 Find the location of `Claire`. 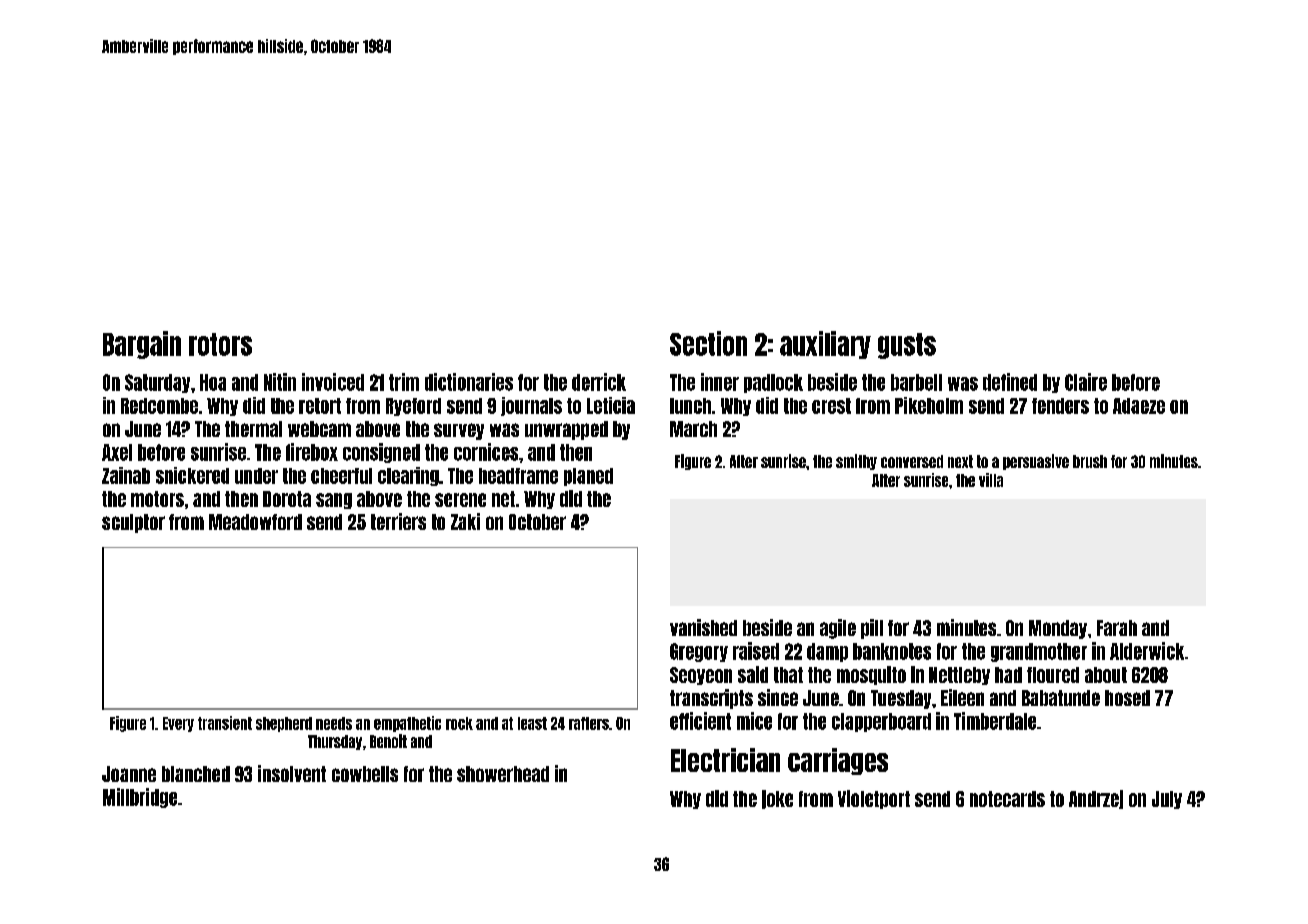

Claire is located at coordinates (1086, 382).
